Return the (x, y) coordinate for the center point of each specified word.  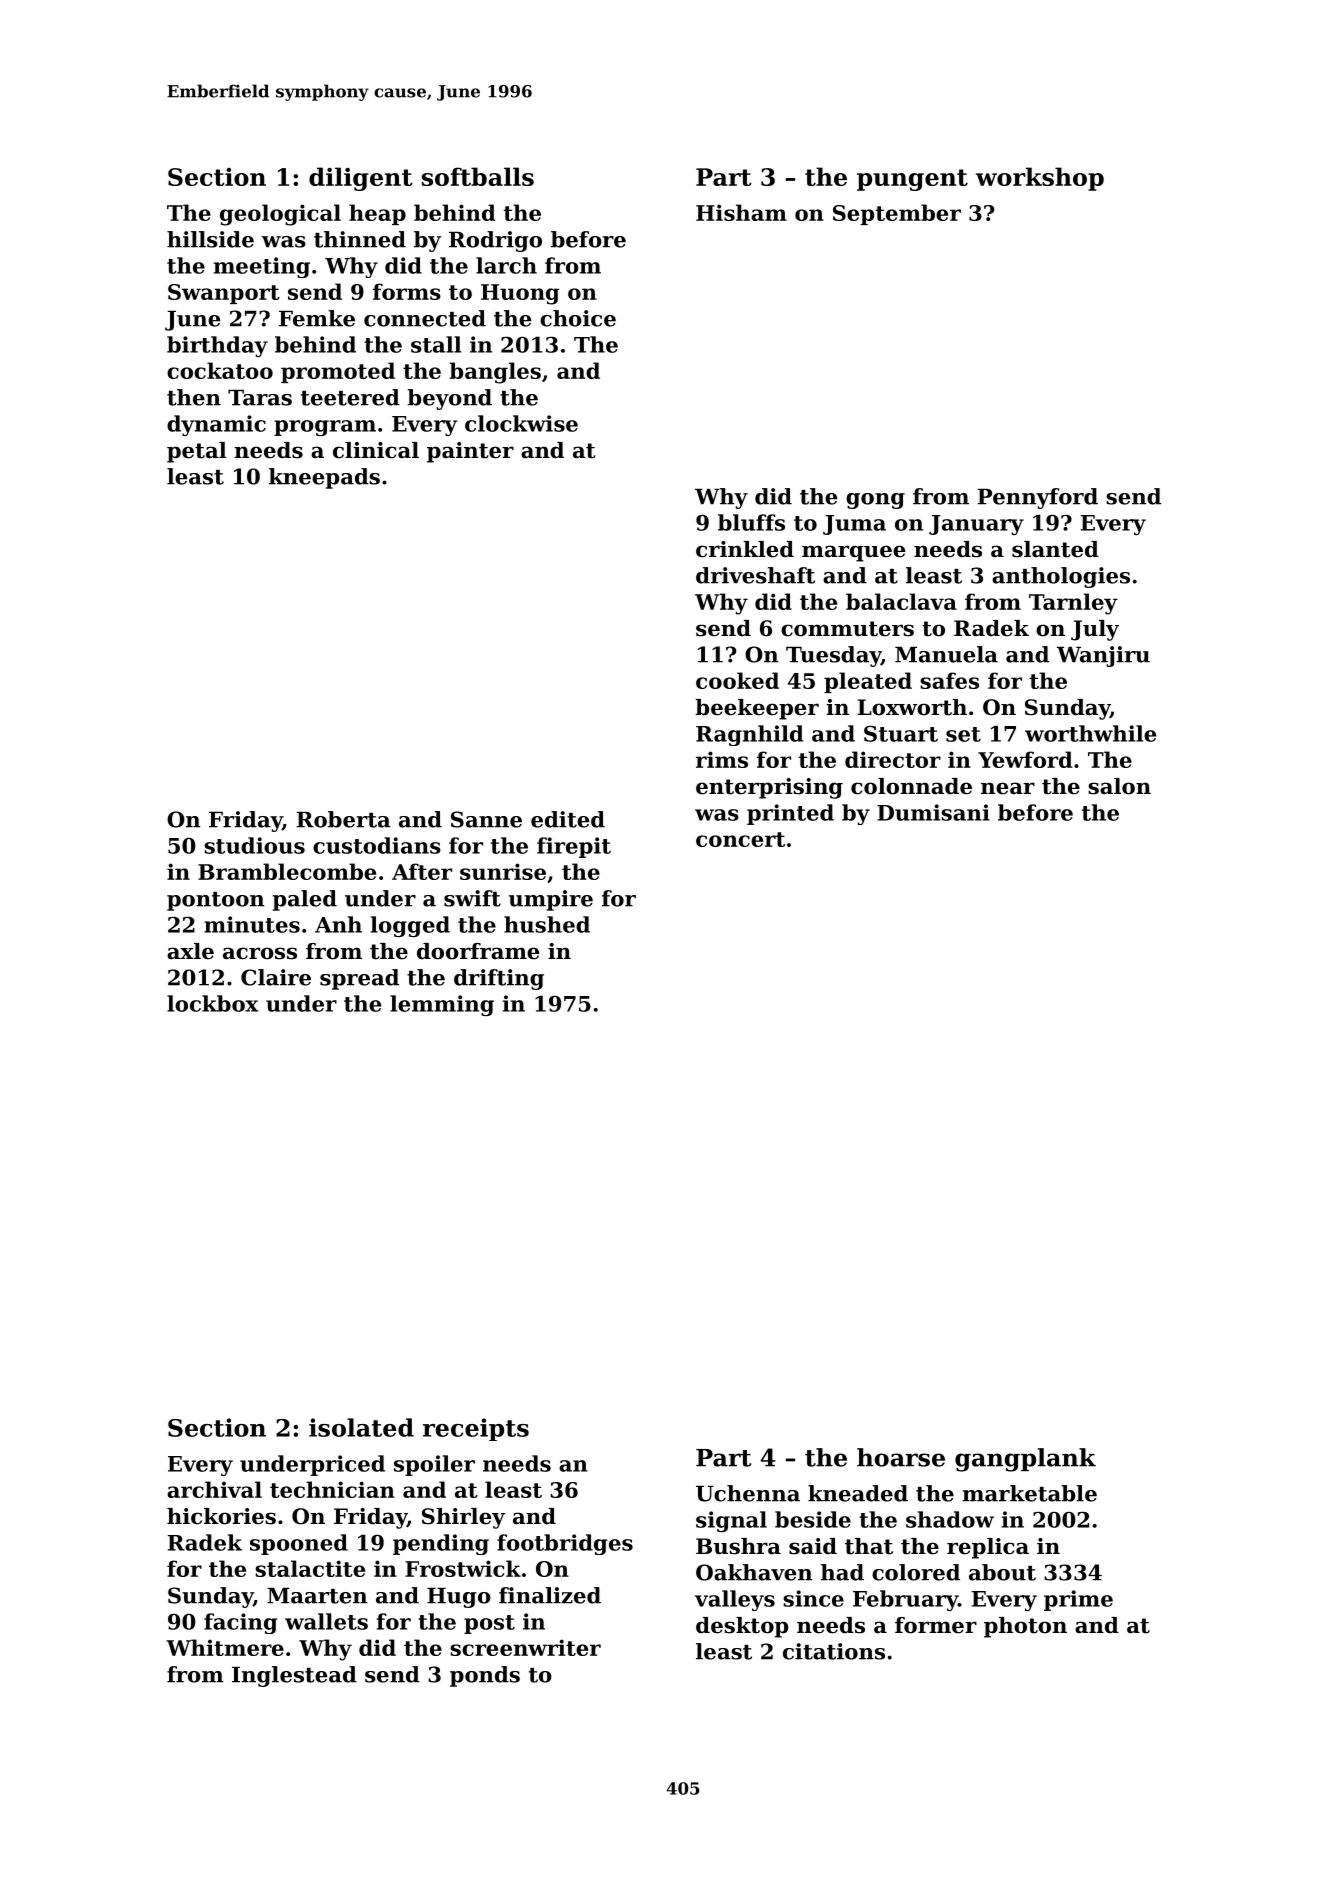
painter (470, 452)
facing (241, 1623)
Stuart (901, 734)
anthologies (1061, 577)
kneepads (324, 478)
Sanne (486, 819)
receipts (476, 1429)
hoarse (901, 1457)
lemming (442, 1005)
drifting (499, 979)
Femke (317, 318)
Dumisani (933, 812)
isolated (361, 1427)
